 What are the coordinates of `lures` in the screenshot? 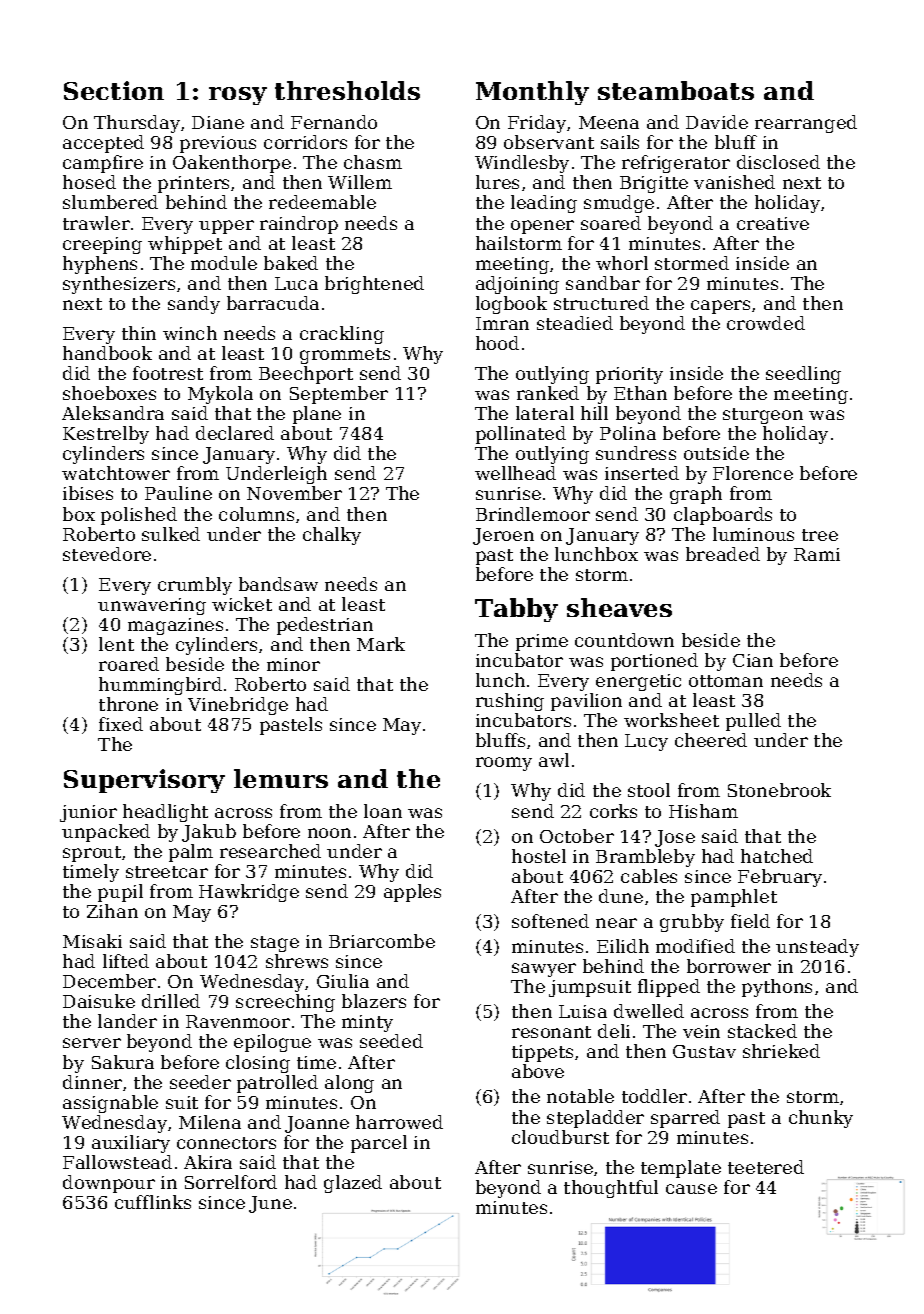 It's located at (497, 182).
